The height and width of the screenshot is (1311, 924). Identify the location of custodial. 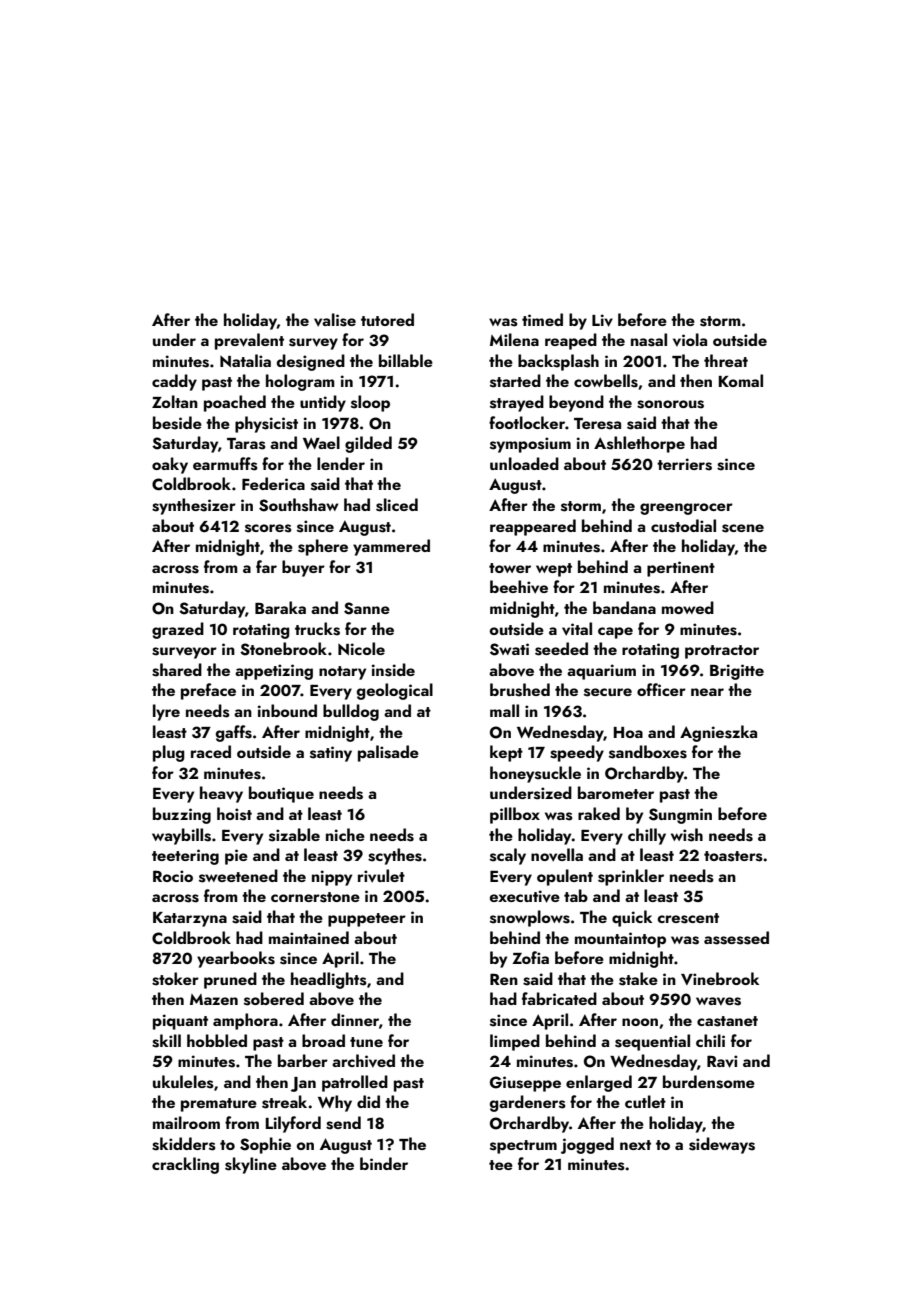
(683, 526).
